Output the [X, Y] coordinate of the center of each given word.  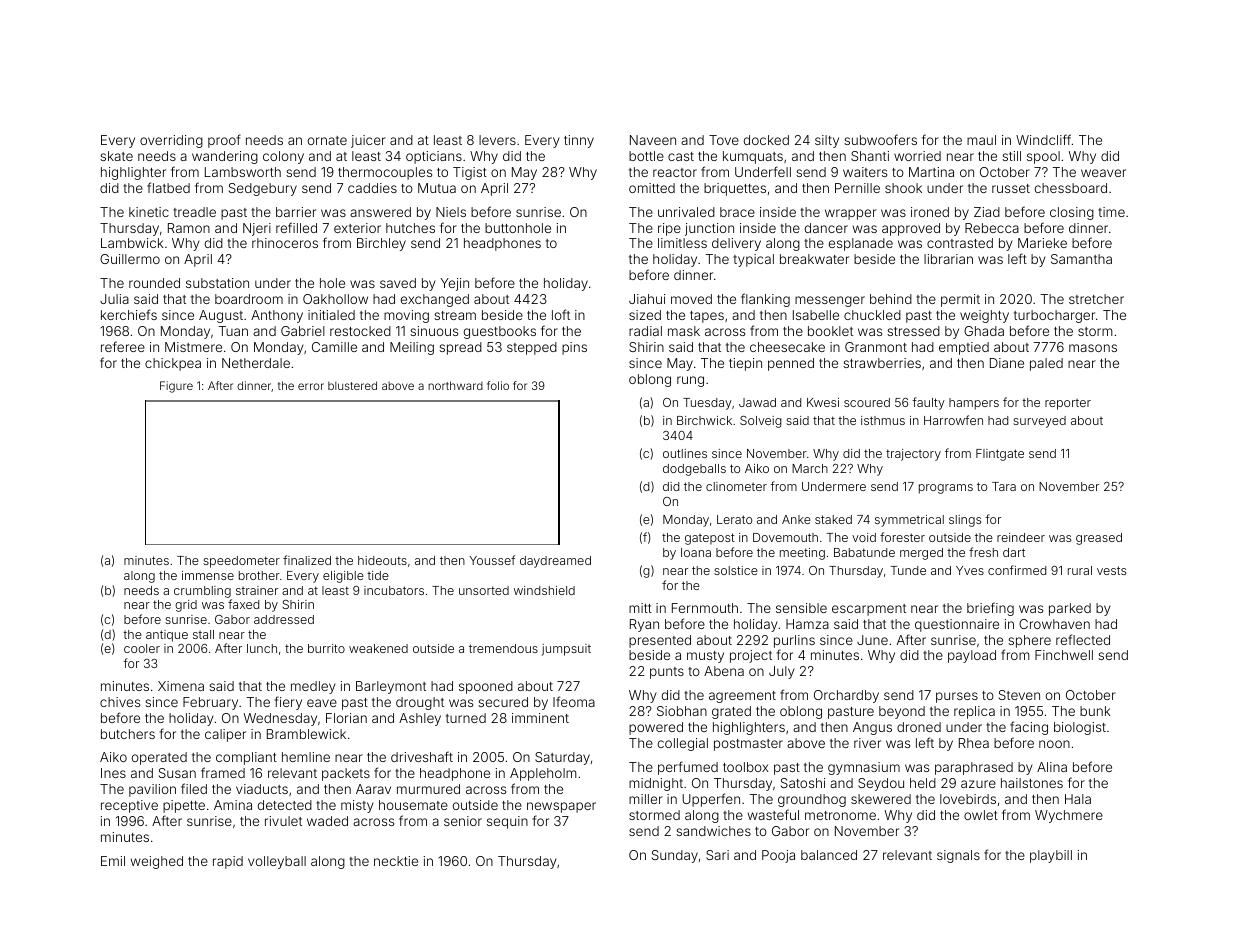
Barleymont [391, 687]
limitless [682, 243]
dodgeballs [694, 470]
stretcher [1096, 299]
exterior [357, 228]
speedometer [241, 562]
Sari [717, 855]
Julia [114, 299]
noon [1054, 744]
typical [753, 260]
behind [891, 299]
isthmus [883, 420]
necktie [396, 861]
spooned [486, 687]
